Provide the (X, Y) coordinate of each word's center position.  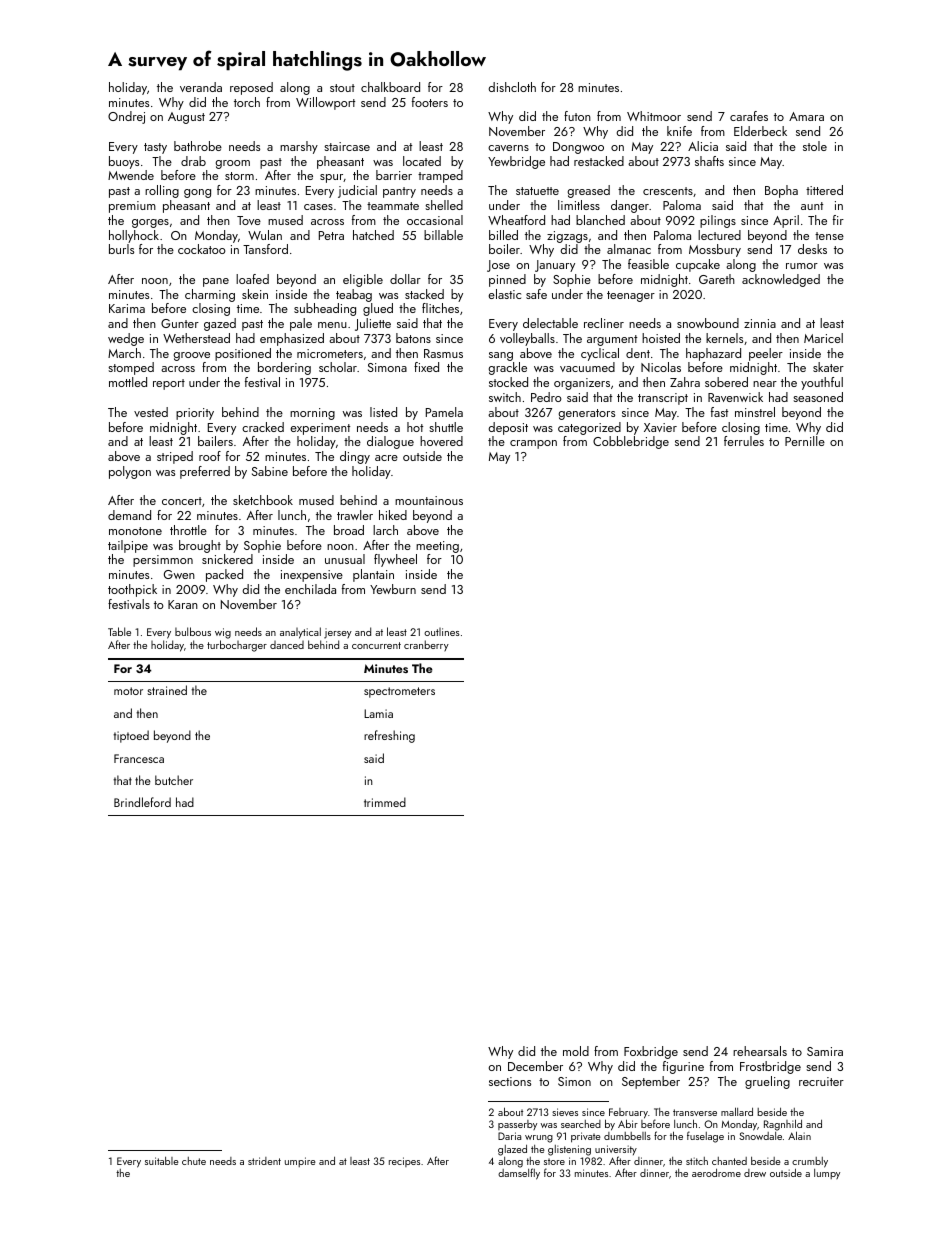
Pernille (805, 441)
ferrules (744, 441)
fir (838, 220)
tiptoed (131, 736)
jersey (338, 633)
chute (194, 1161)
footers (430, 102)
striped (175, 457)
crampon (533, 444)
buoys (124, 162)
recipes (404, 1162)
